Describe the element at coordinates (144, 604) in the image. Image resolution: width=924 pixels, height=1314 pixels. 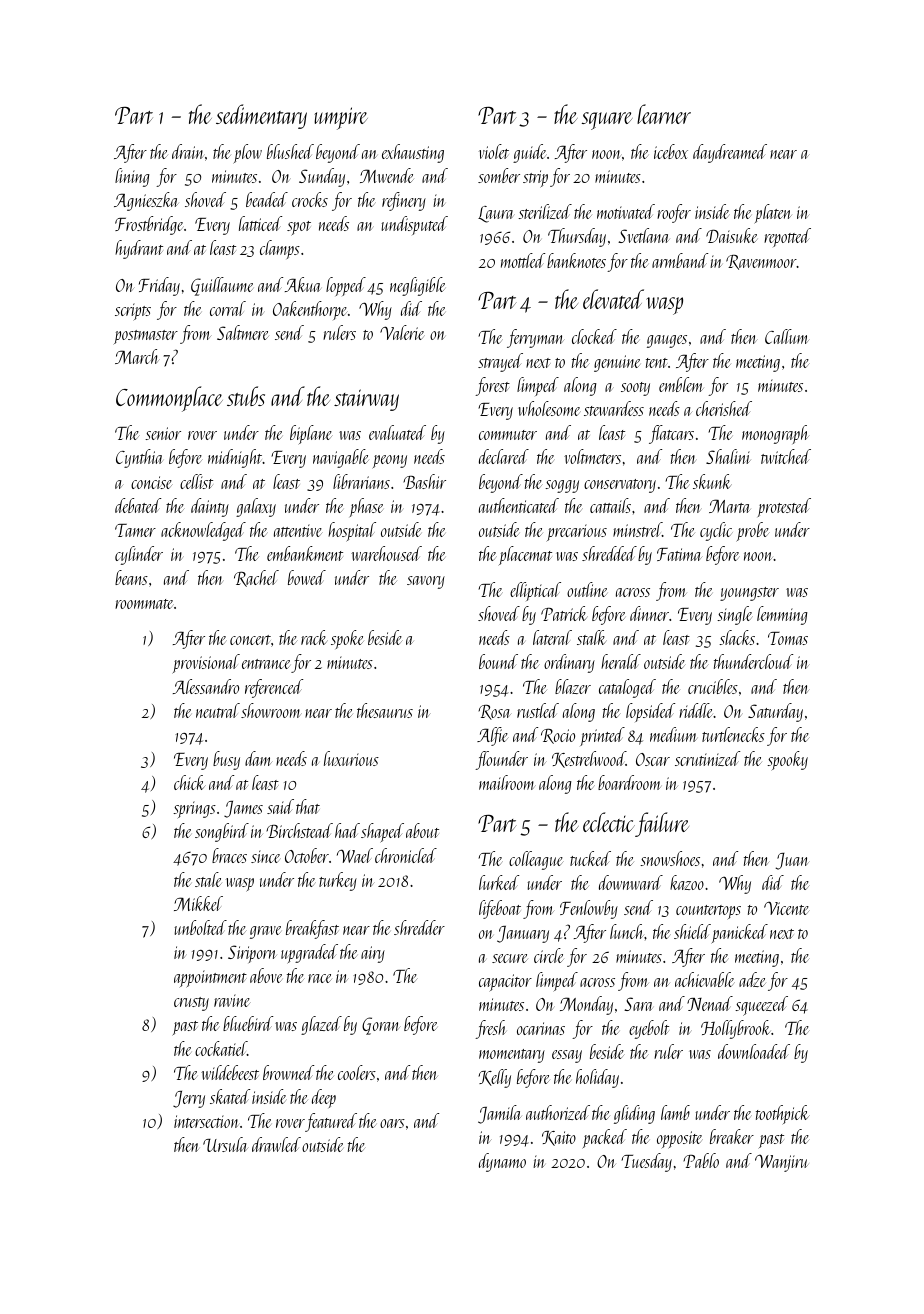
I see `roommate` at that location.
